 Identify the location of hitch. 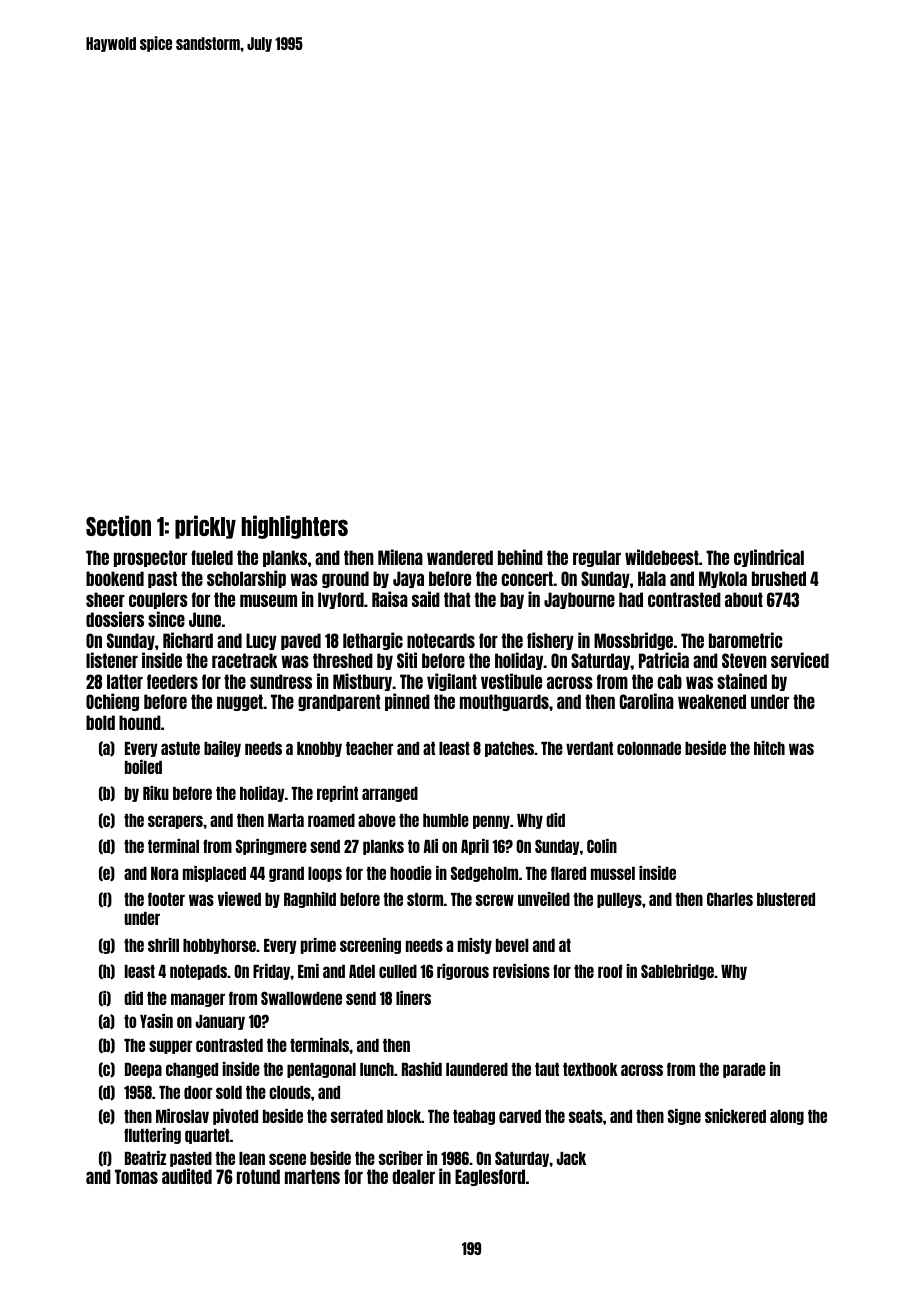
(769, 748).
